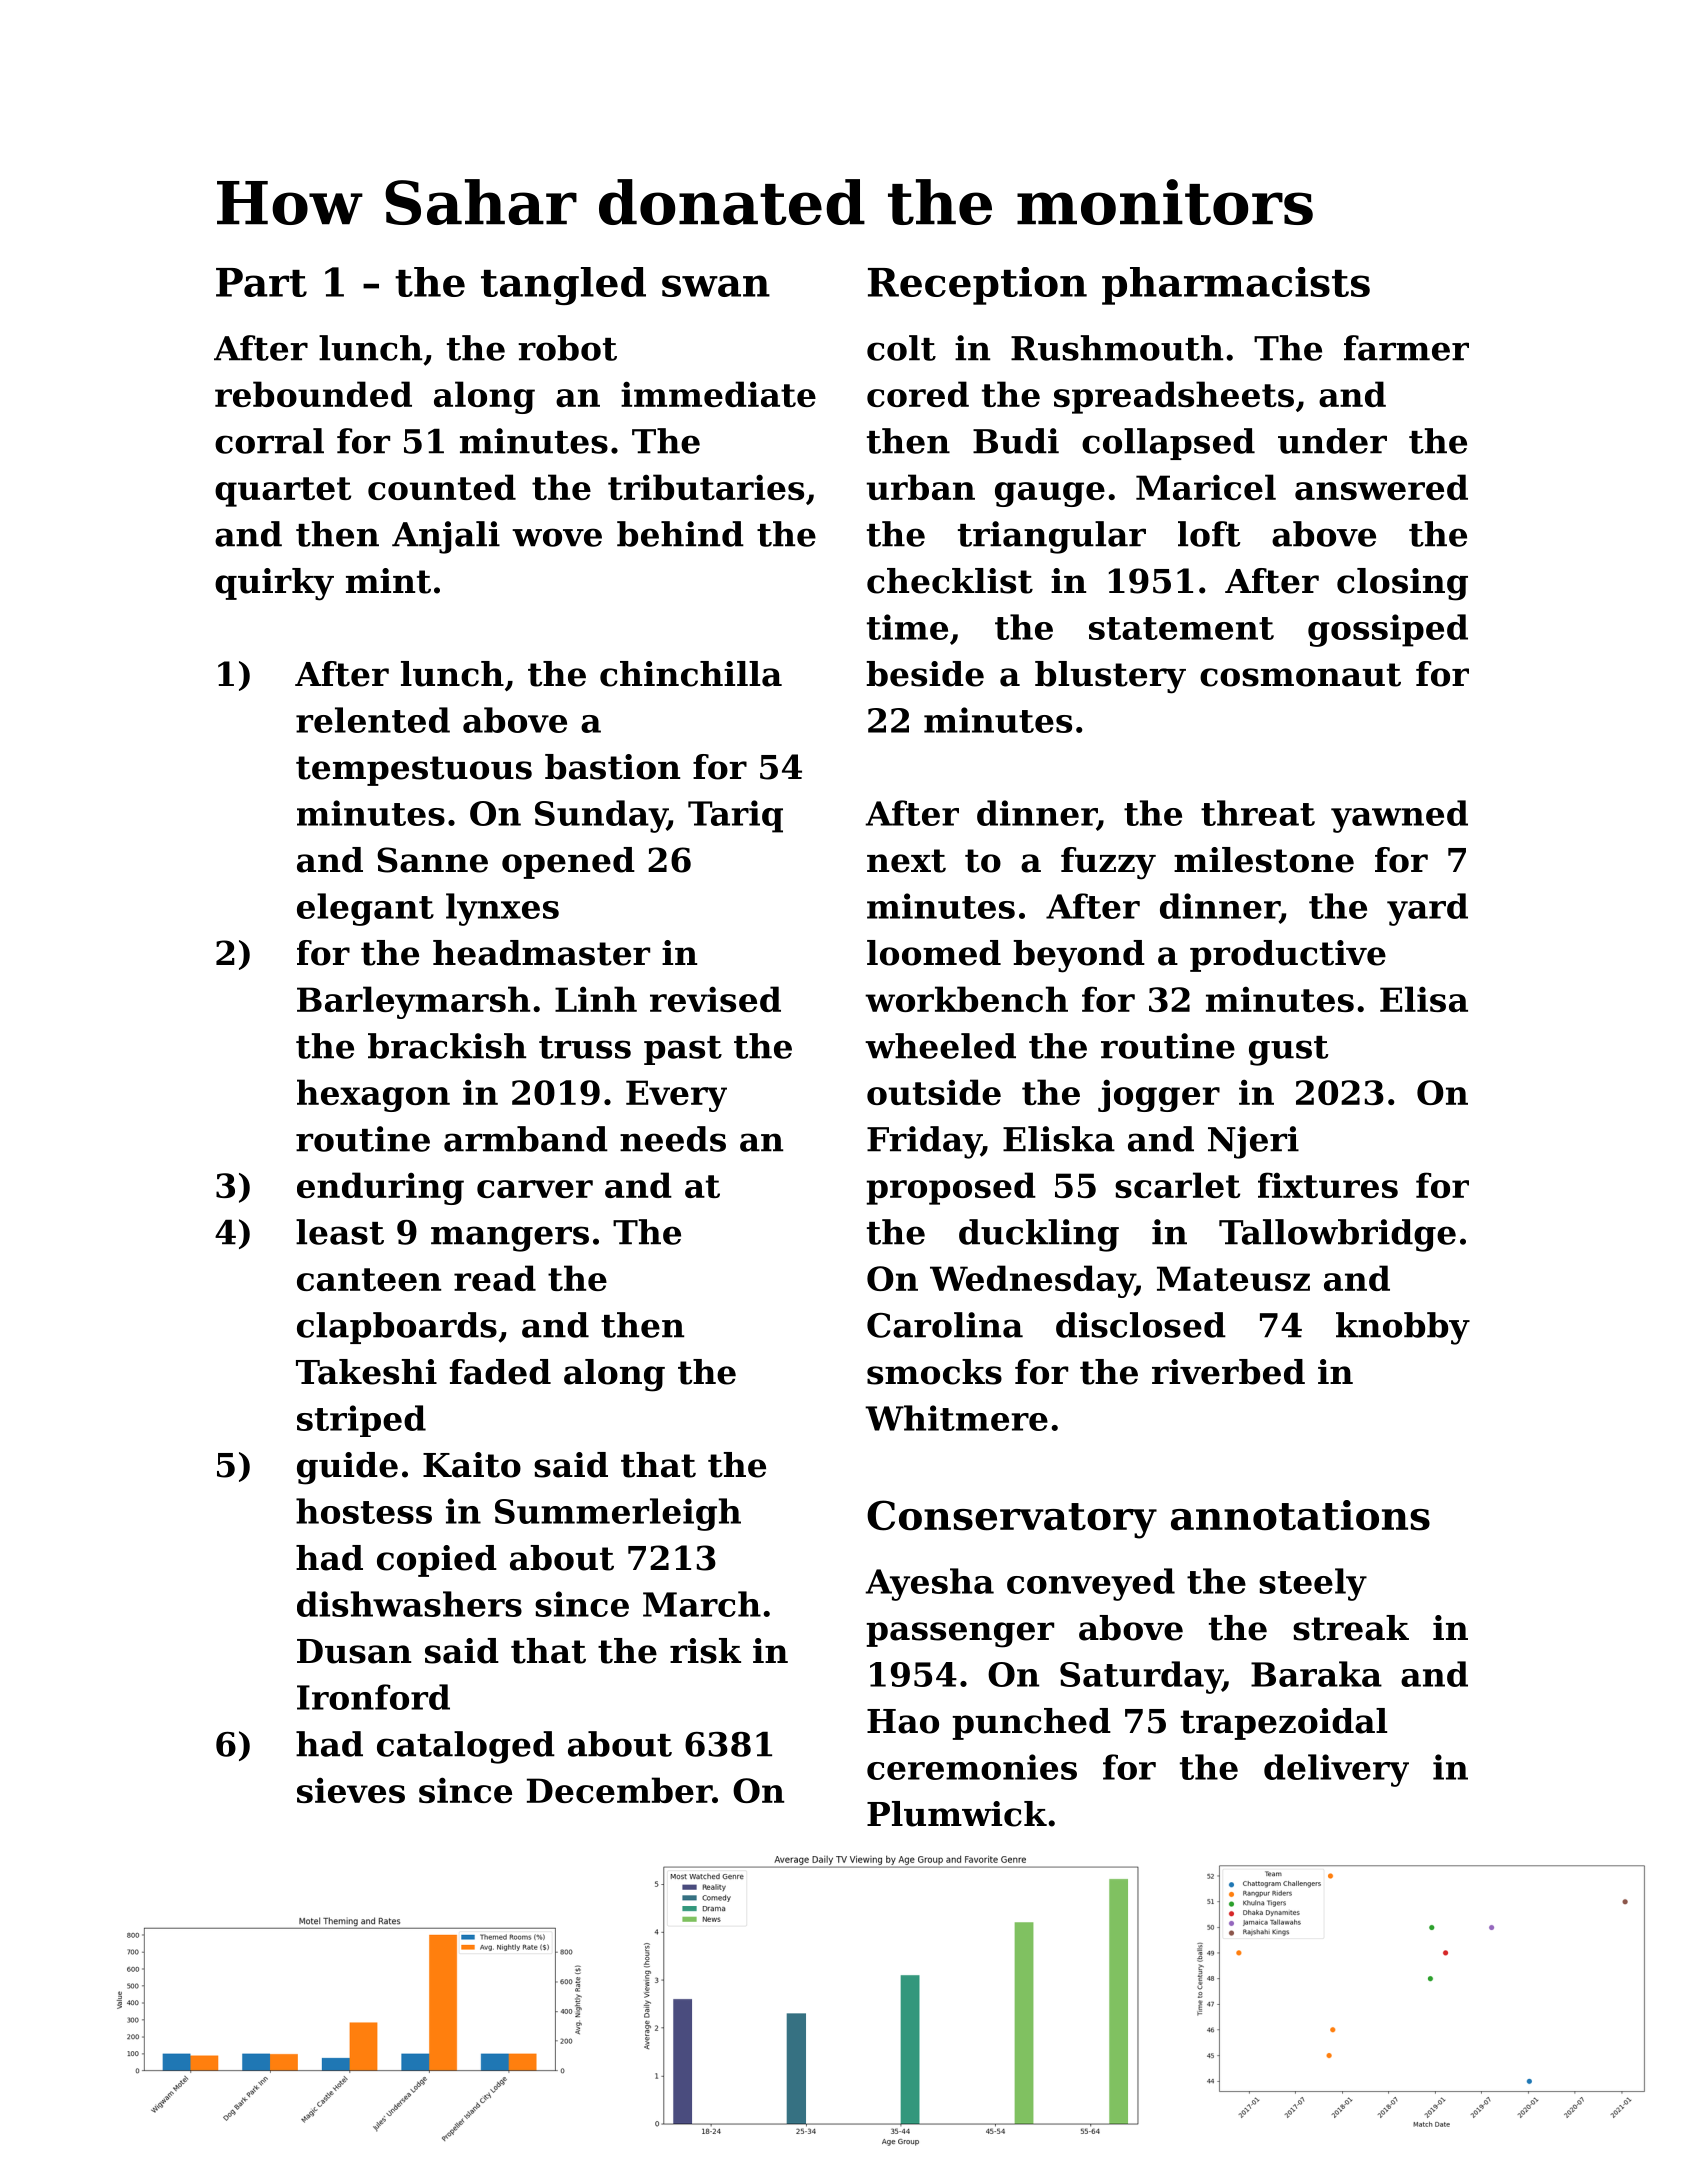 The height and width of the screenshot is (2178, 1683). What do you see at coordinates (510, 1239) in the screenshot?
I see `mangers` at bounding box center [510, 1239].
